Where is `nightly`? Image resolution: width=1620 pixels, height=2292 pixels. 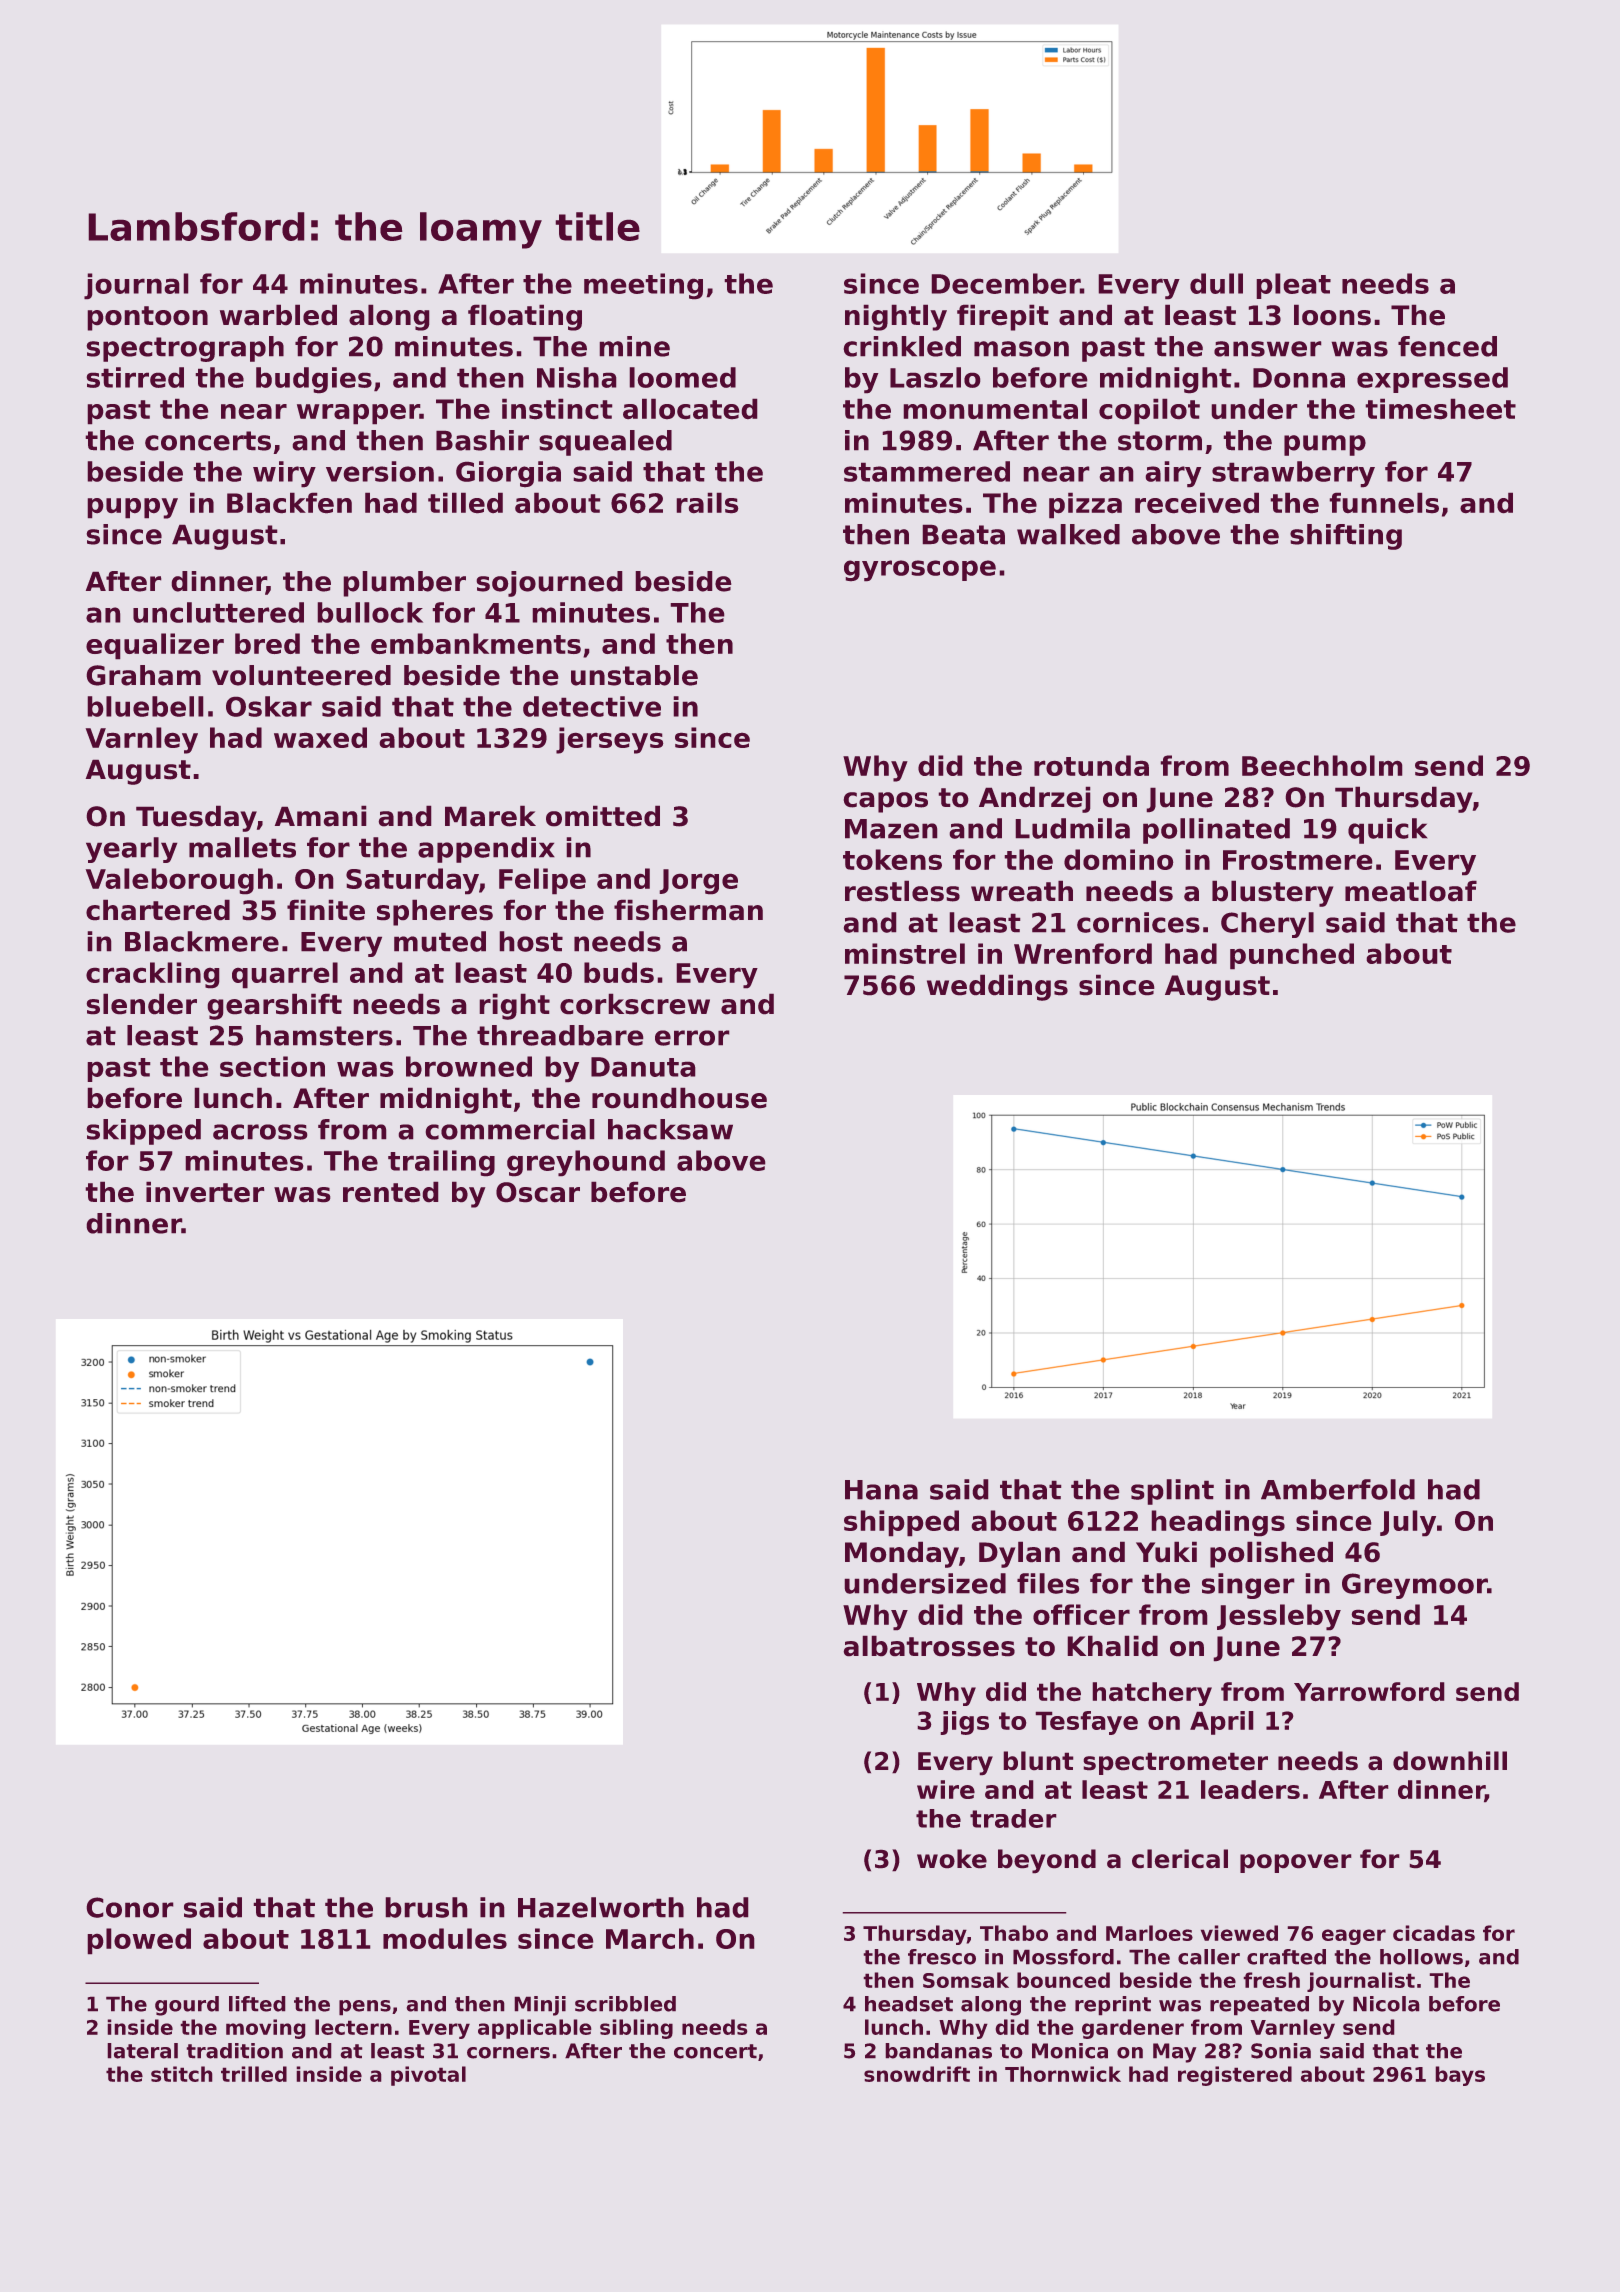
nightly is located at coordinates (896, 317).
